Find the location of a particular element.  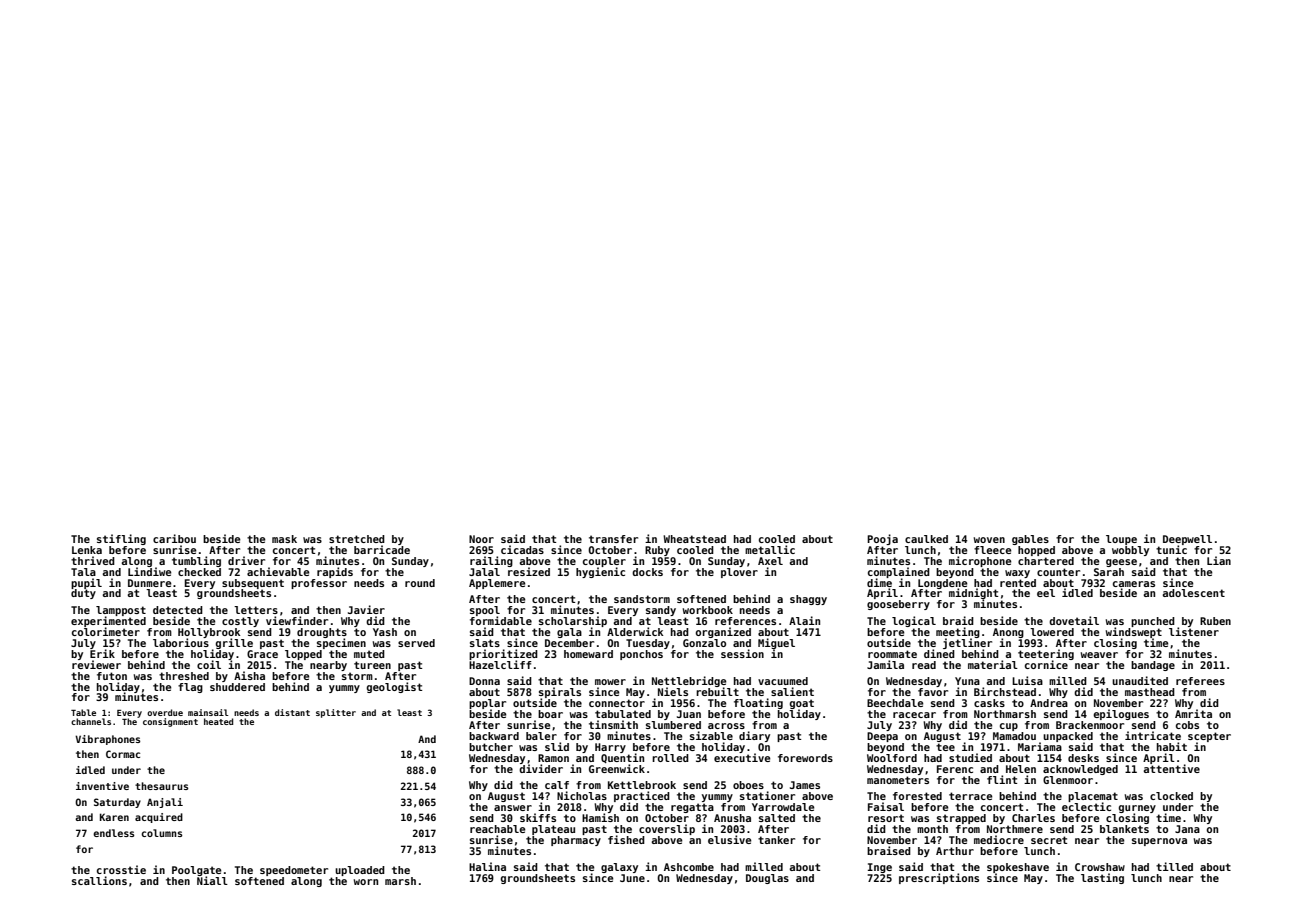

lasting is located at coordinates (1102, 878).
